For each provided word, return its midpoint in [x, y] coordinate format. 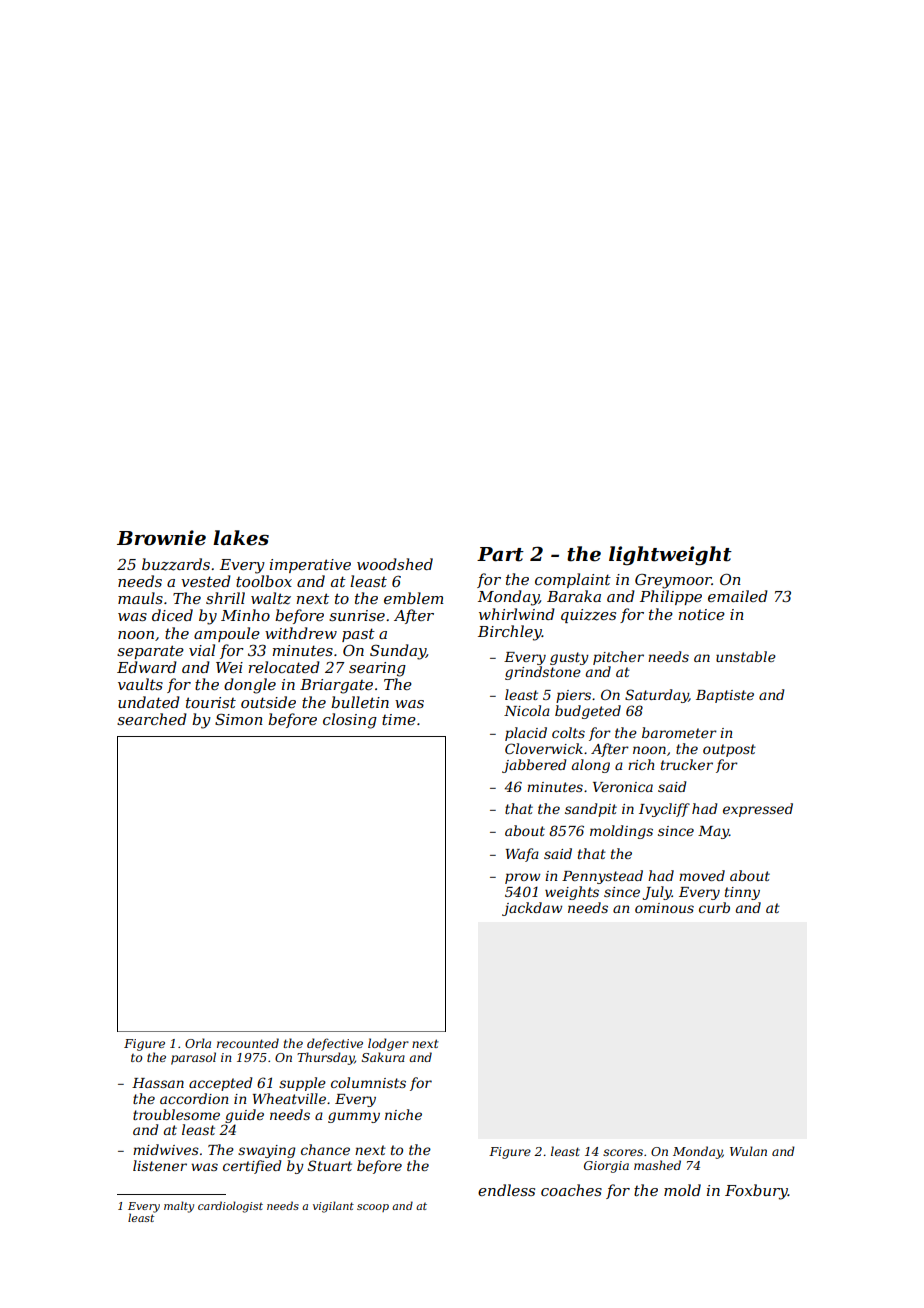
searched [152, 719]
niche [403, 1114]
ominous [664, 908]
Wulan [748, 1151]
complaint [573, 580]
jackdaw [532, 909]
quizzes [588, 616]
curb [714, 907]
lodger [388, 1044]
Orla [198, 1043]
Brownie [161, 538]
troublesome [176, 1114]
